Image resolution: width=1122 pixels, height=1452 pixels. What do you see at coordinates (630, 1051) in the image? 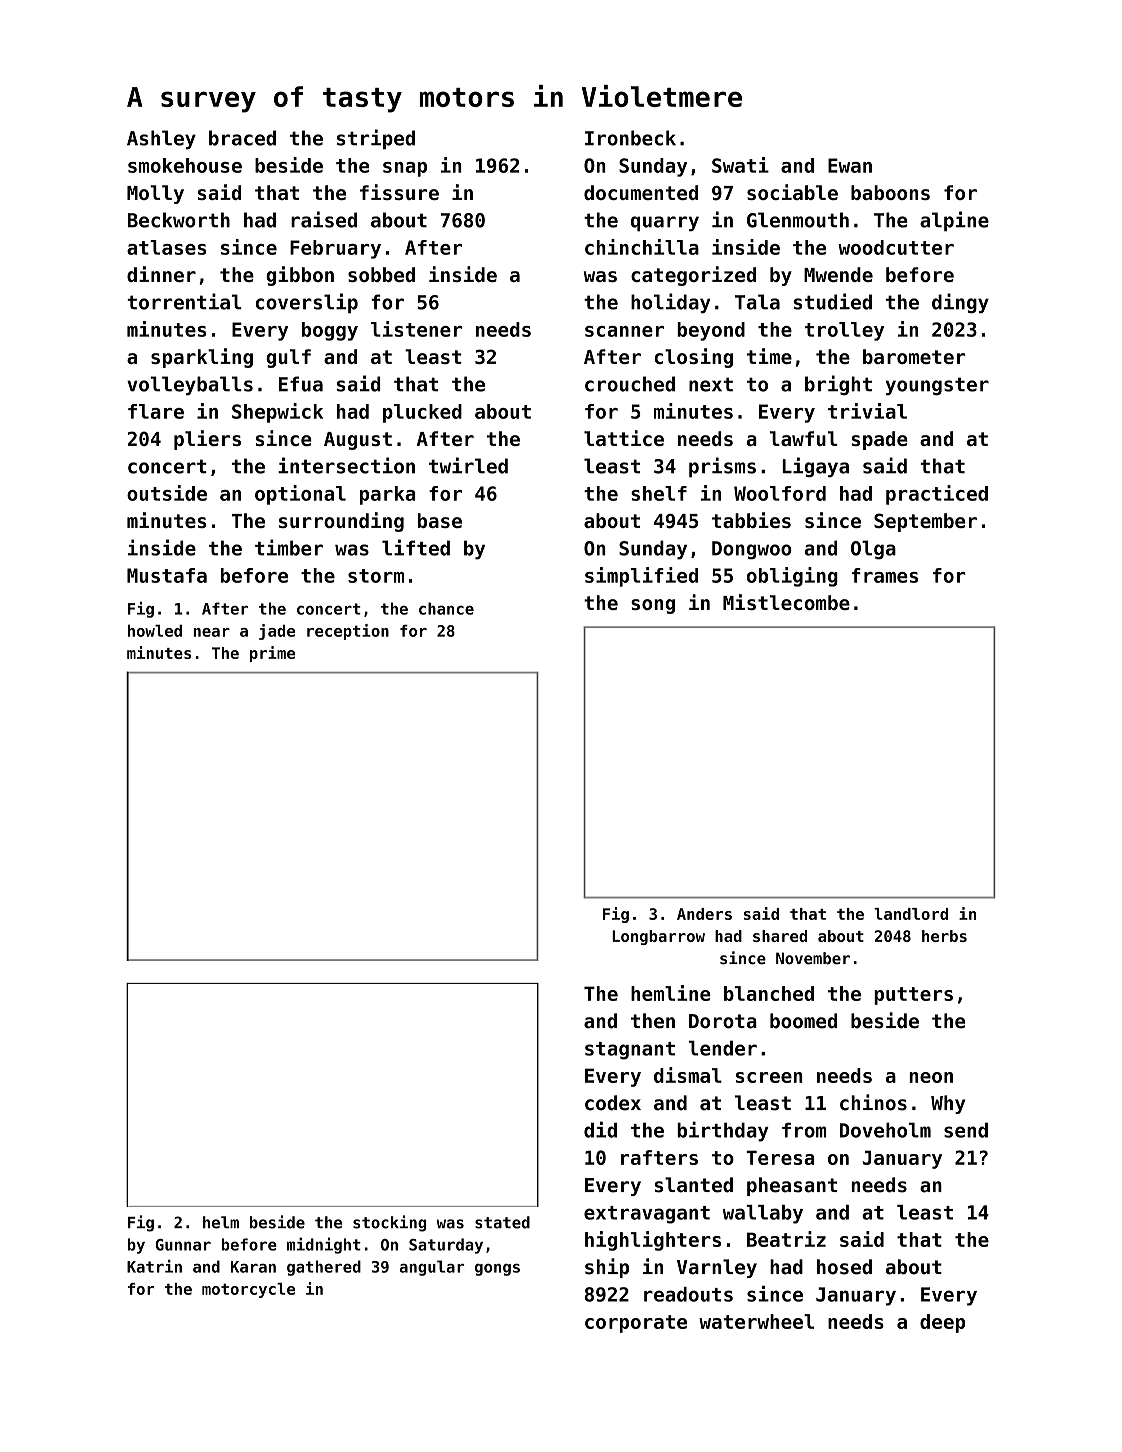
I see `stagnant` at bounding box center [630, 1051].
